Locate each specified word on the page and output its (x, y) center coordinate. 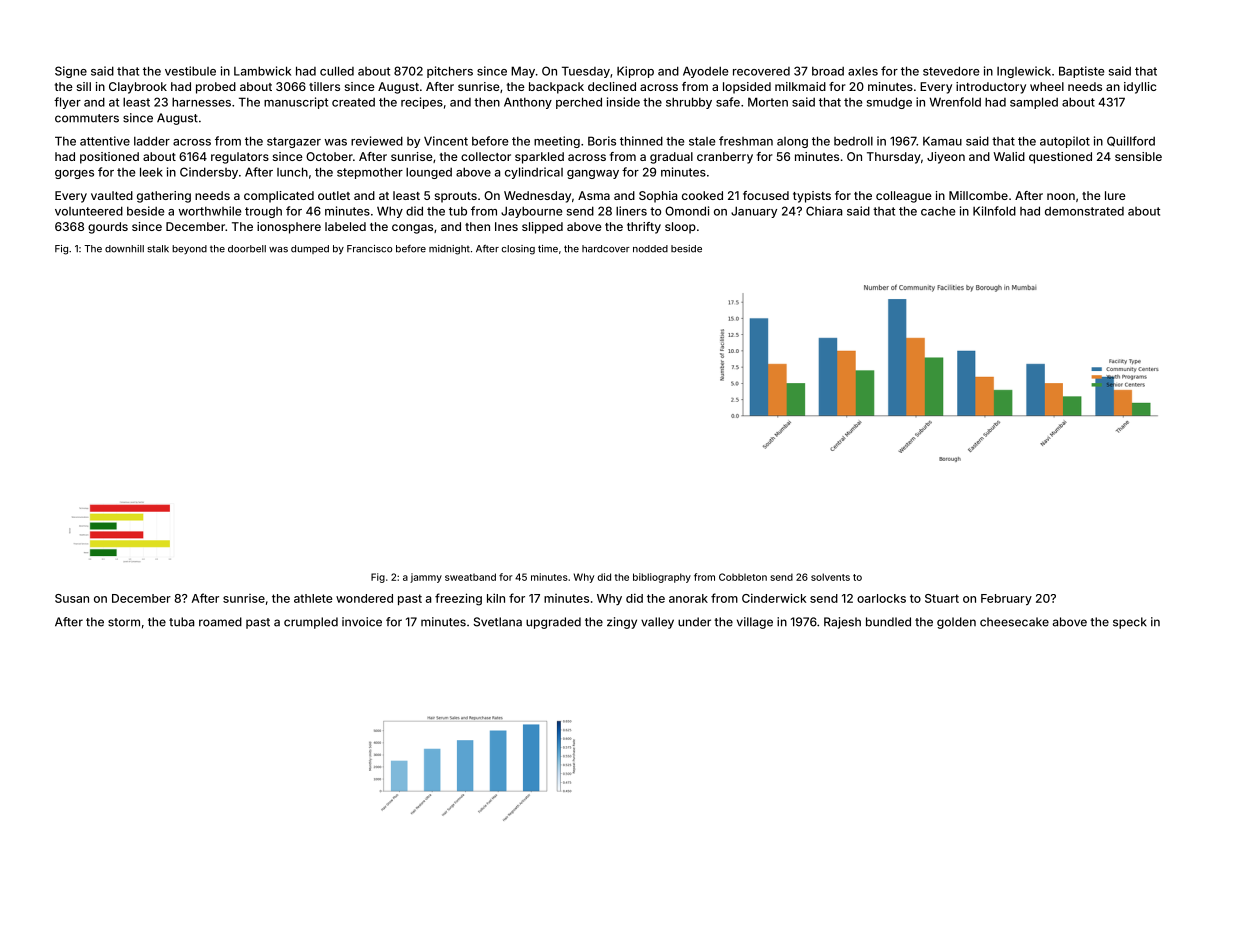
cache (938, 211)
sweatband (470, 577)
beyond (189, 249)
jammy (426, 578)
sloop (680, 228)
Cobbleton (743, 577)
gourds (108, 228)
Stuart (942, 598)
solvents (830, 577)
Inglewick (1024, 72)
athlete (313, 598)
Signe (71, 72)
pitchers (450, 72)
